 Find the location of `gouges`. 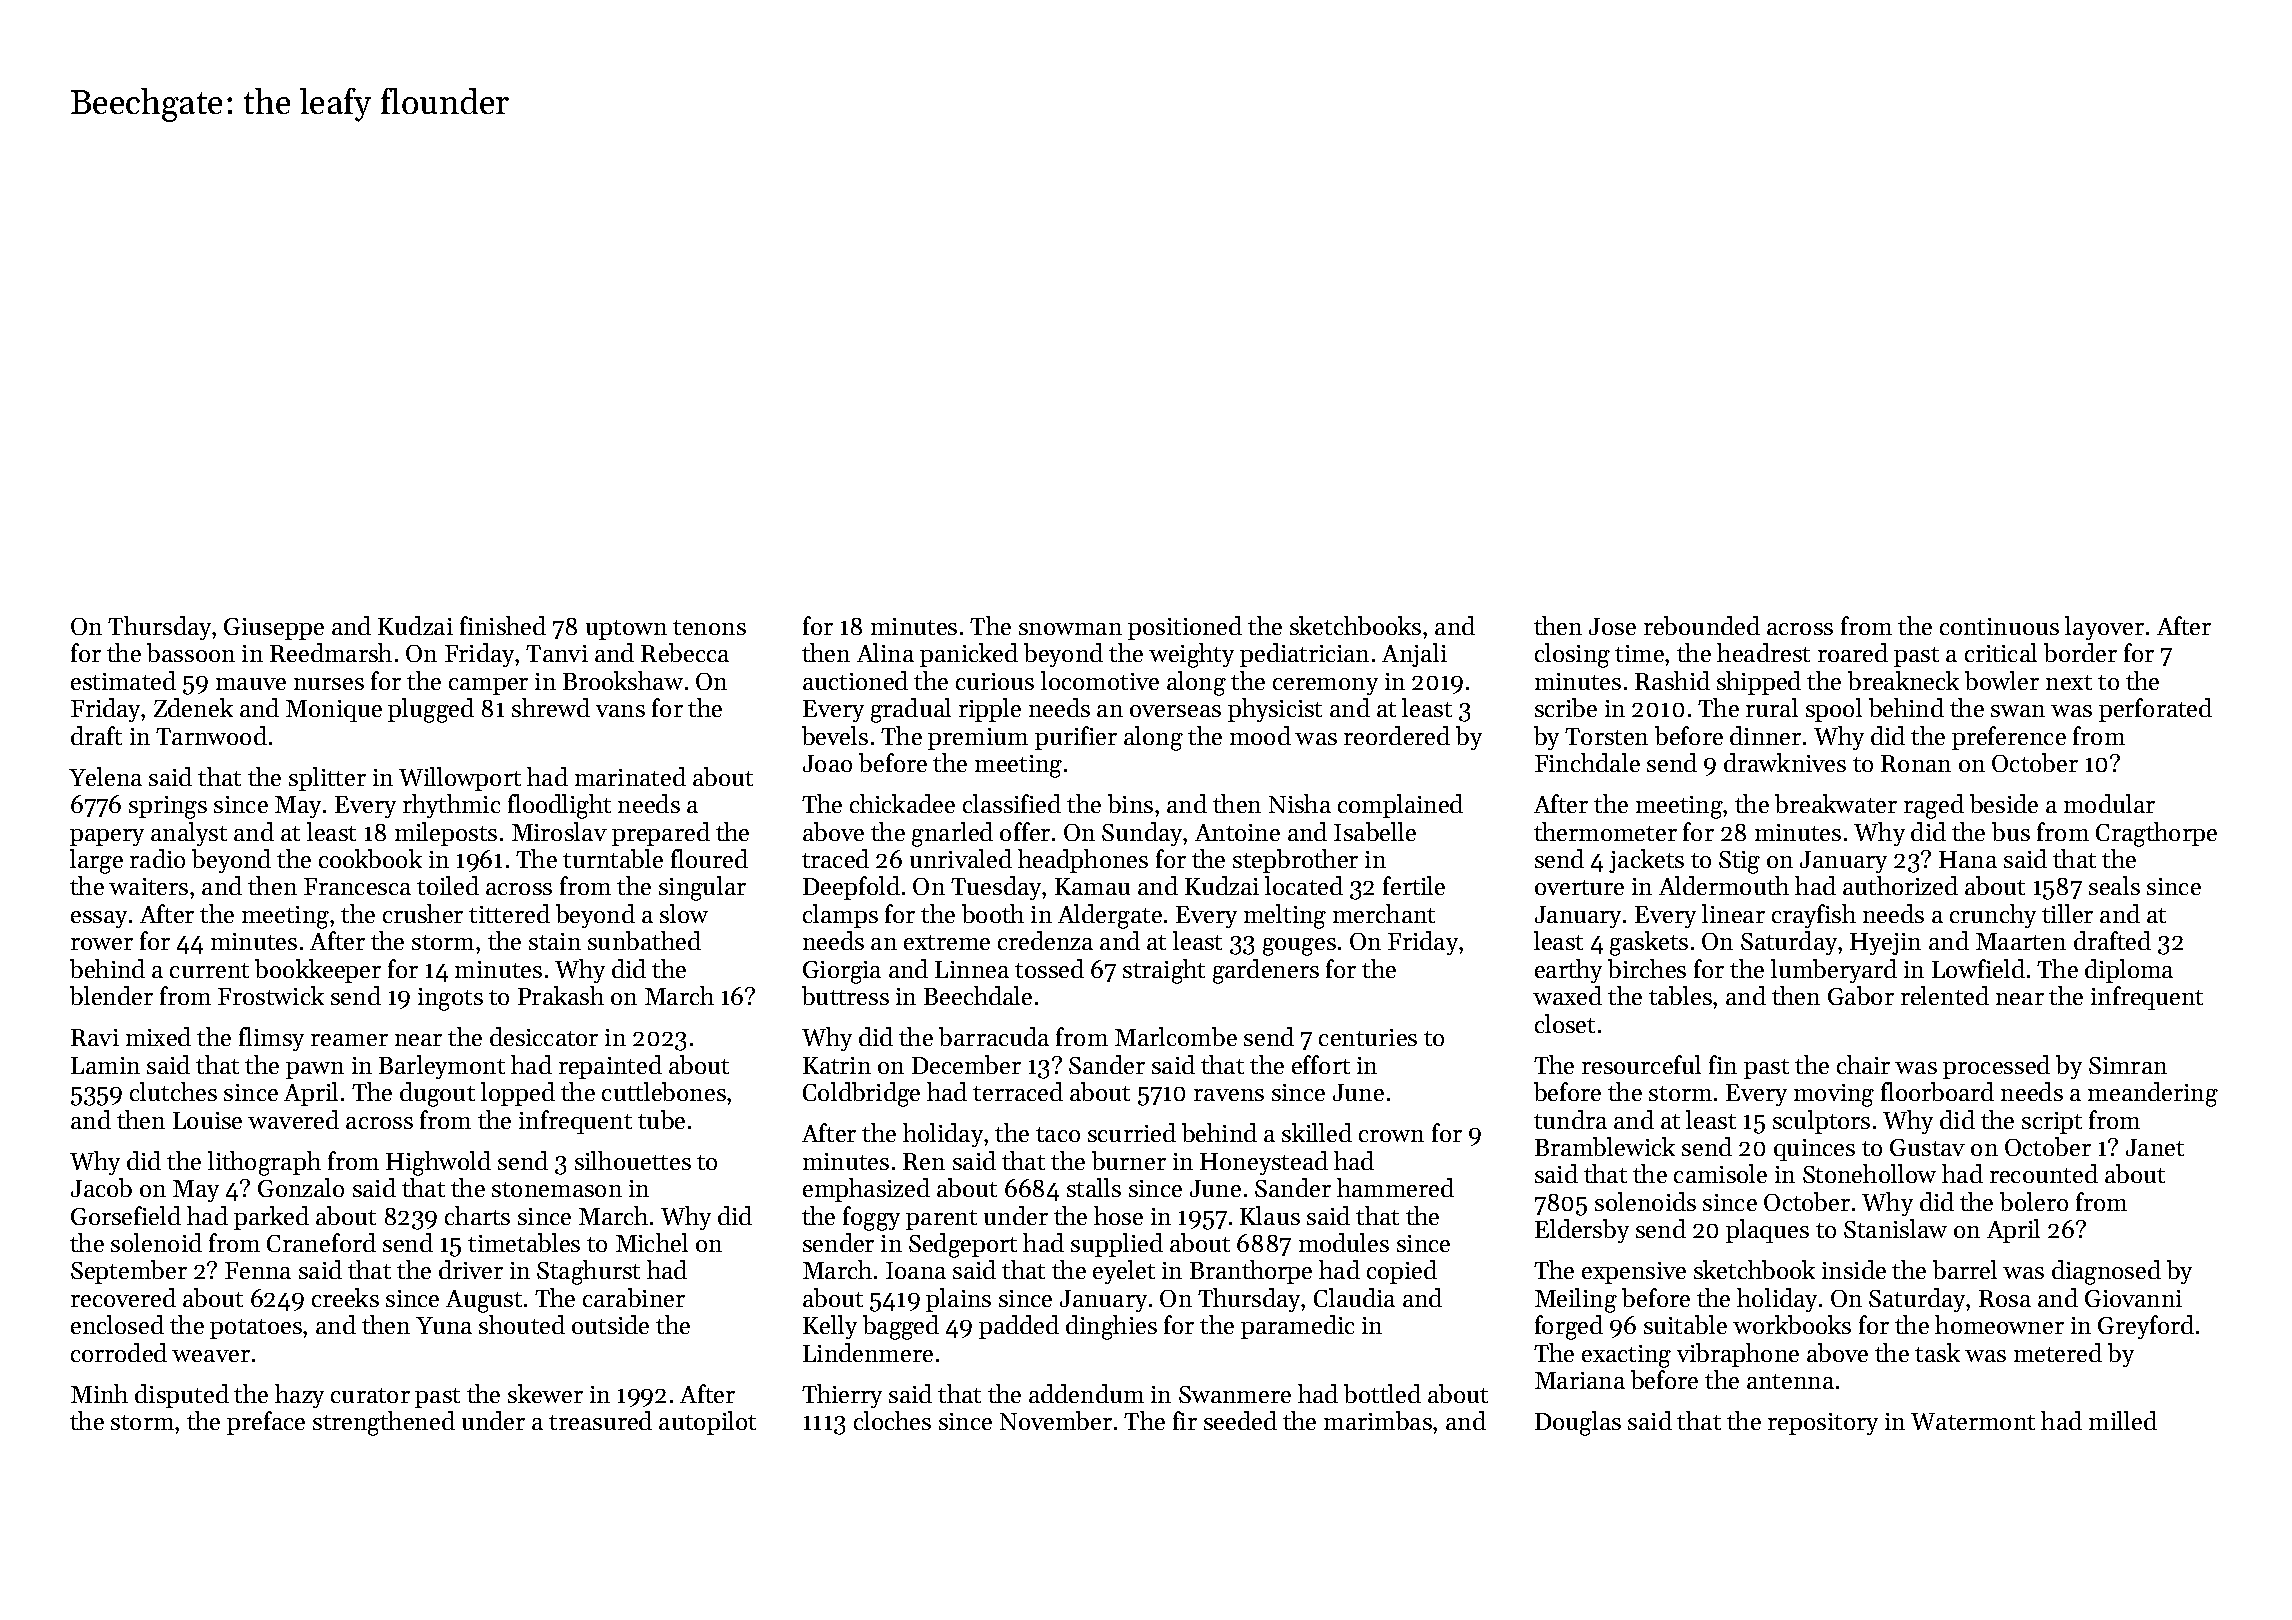

gouges is located at coordinates (1299, 947).
